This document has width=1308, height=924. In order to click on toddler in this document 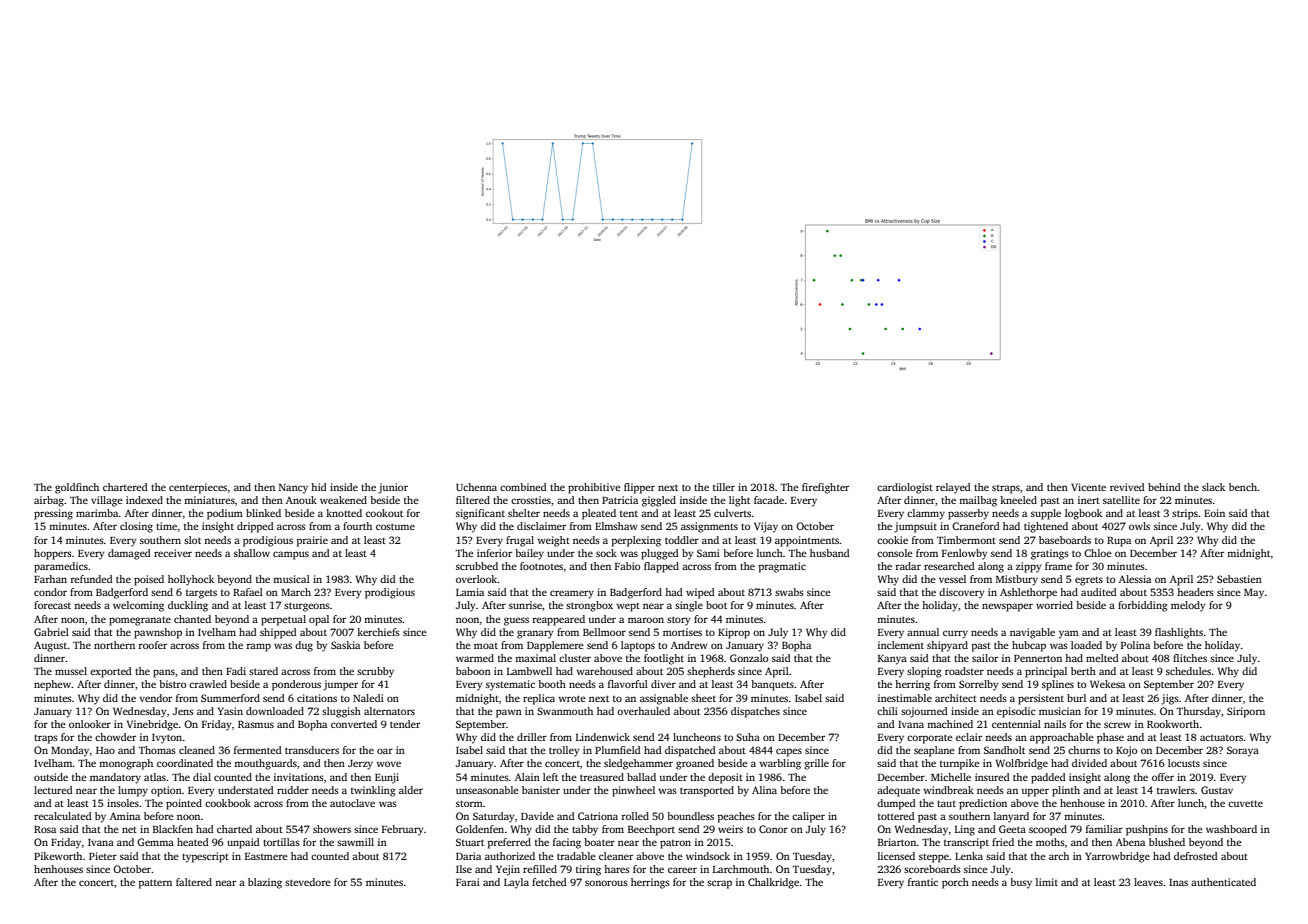, I will do `click(682, 540)`.
